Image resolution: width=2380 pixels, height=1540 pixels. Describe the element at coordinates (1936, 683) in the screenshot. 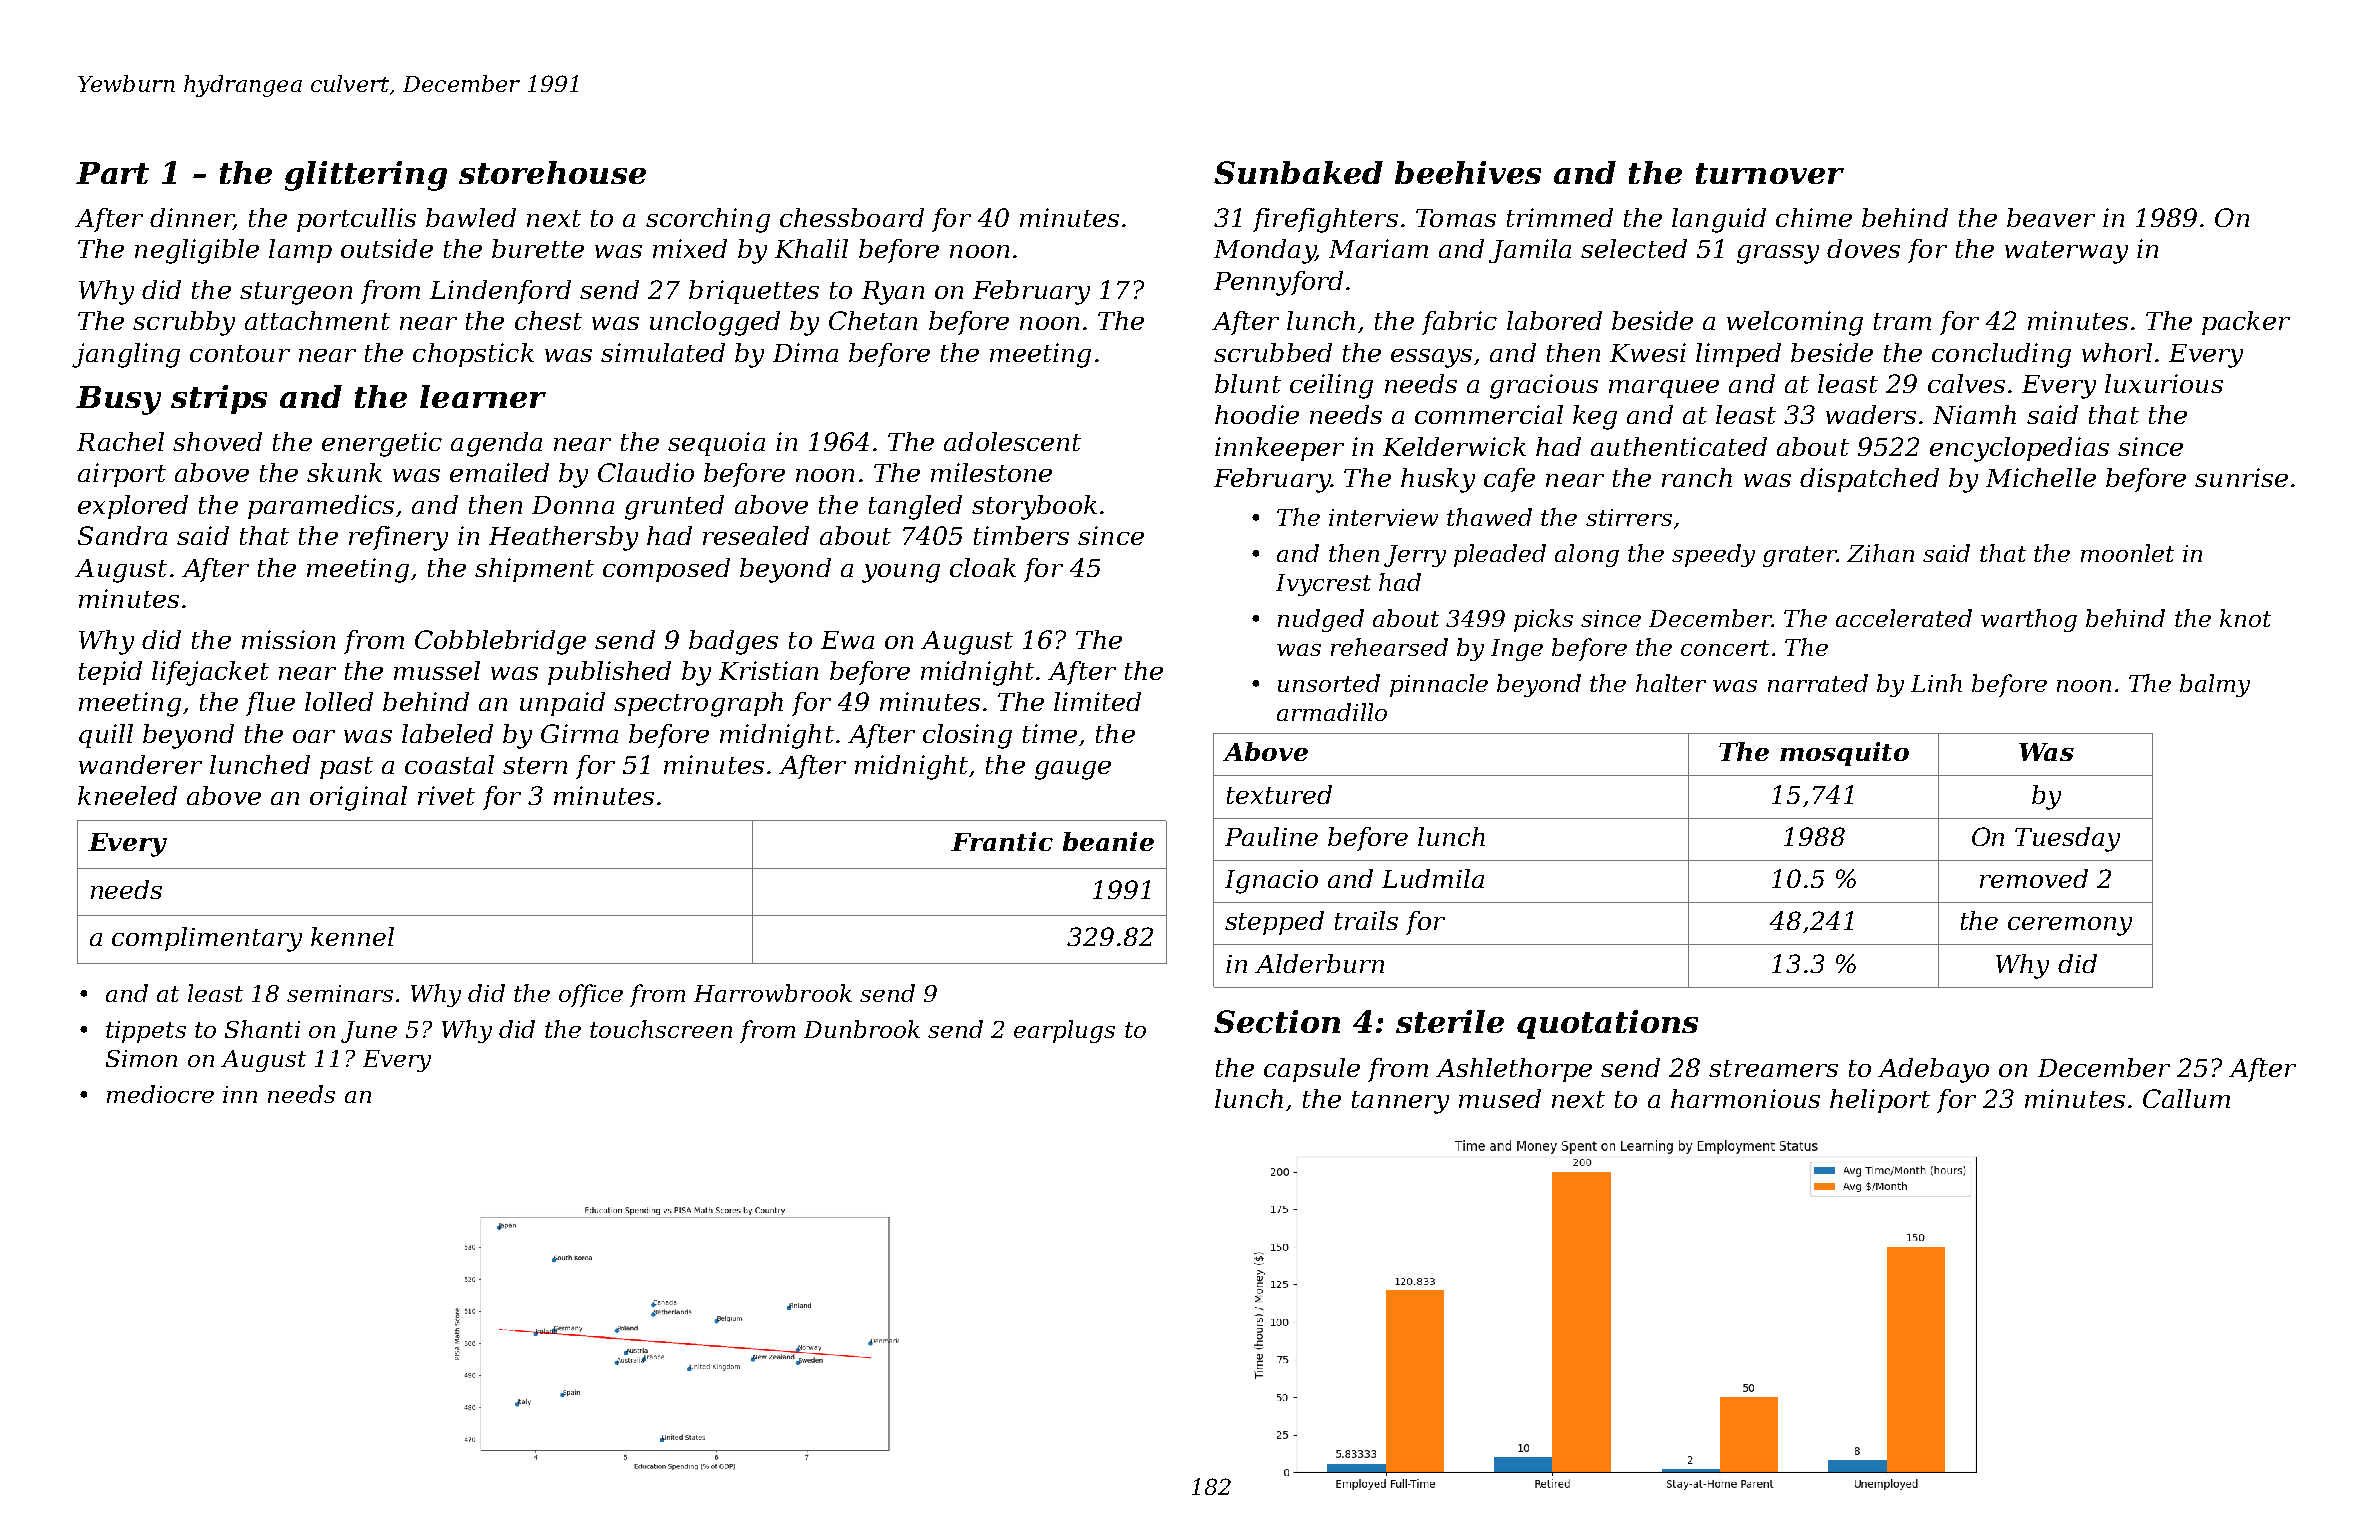

I see `Linh` at that location.
